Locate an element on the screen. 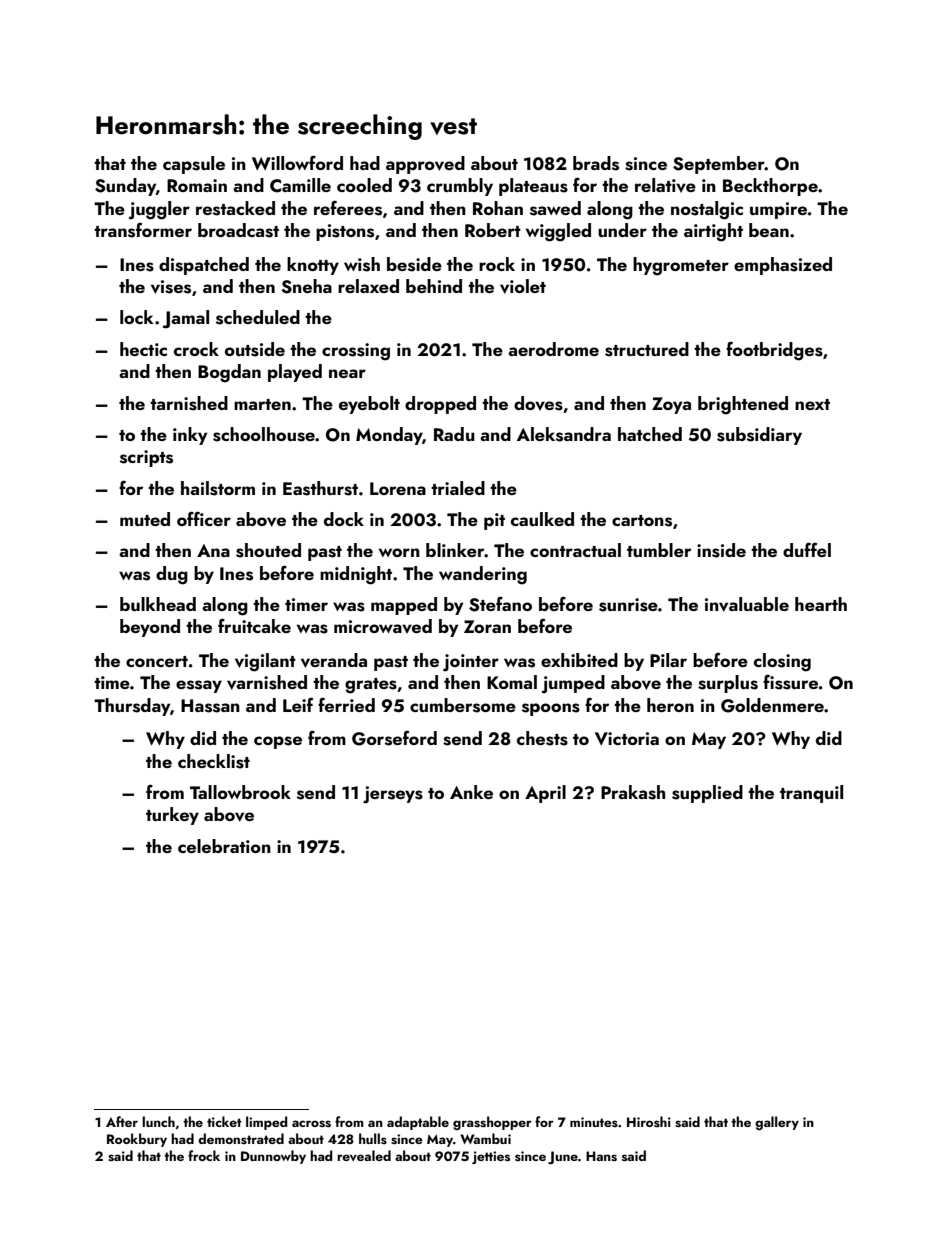 The width and height of the screenshot is (952, 1233). airtight is located at coordinates (713, 232).
